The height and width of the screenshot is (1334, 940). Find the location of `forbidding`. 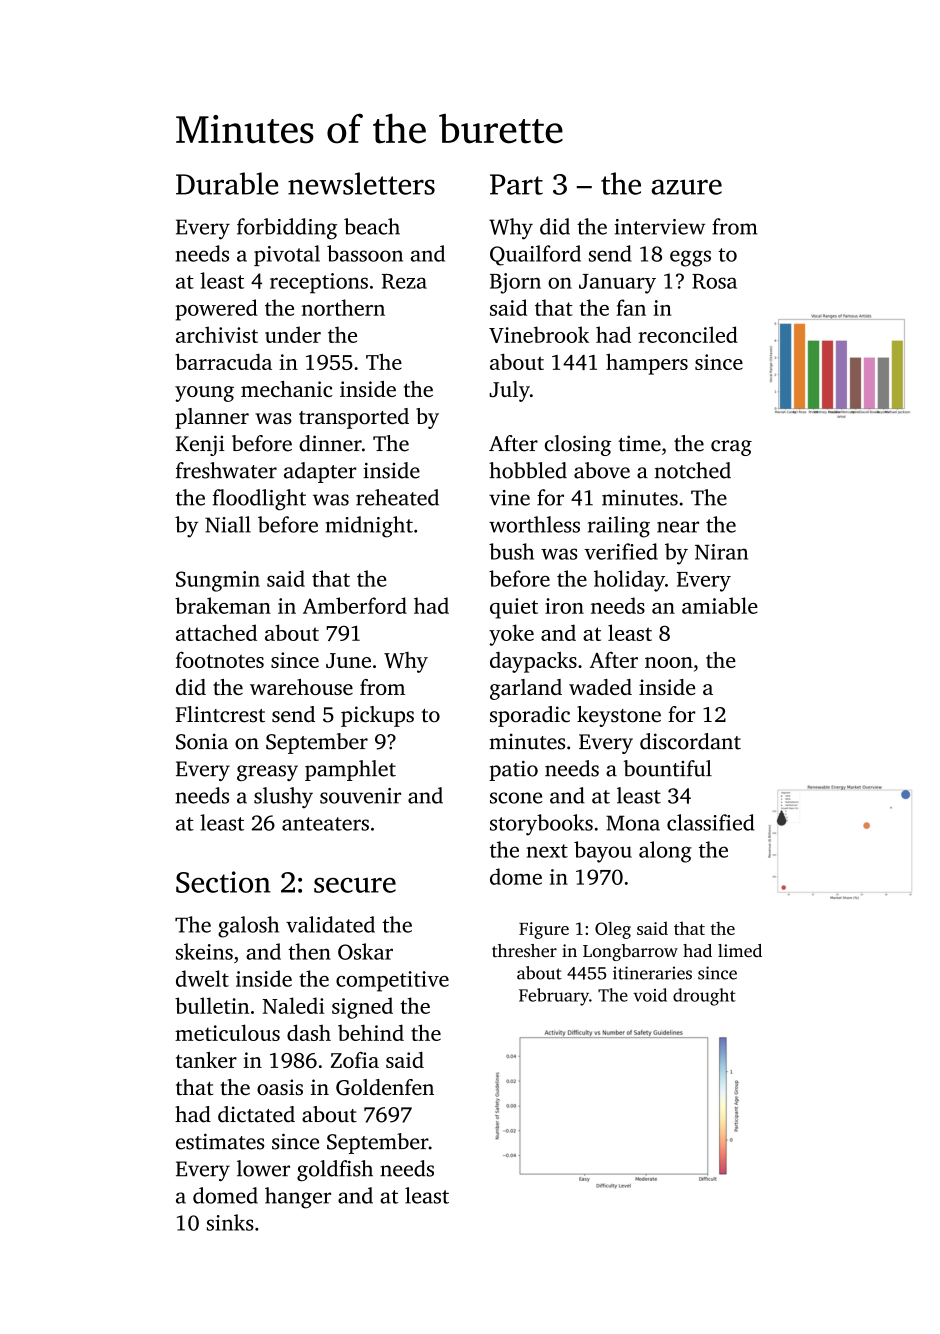

forbidding is located at coordinates (287, 229).
